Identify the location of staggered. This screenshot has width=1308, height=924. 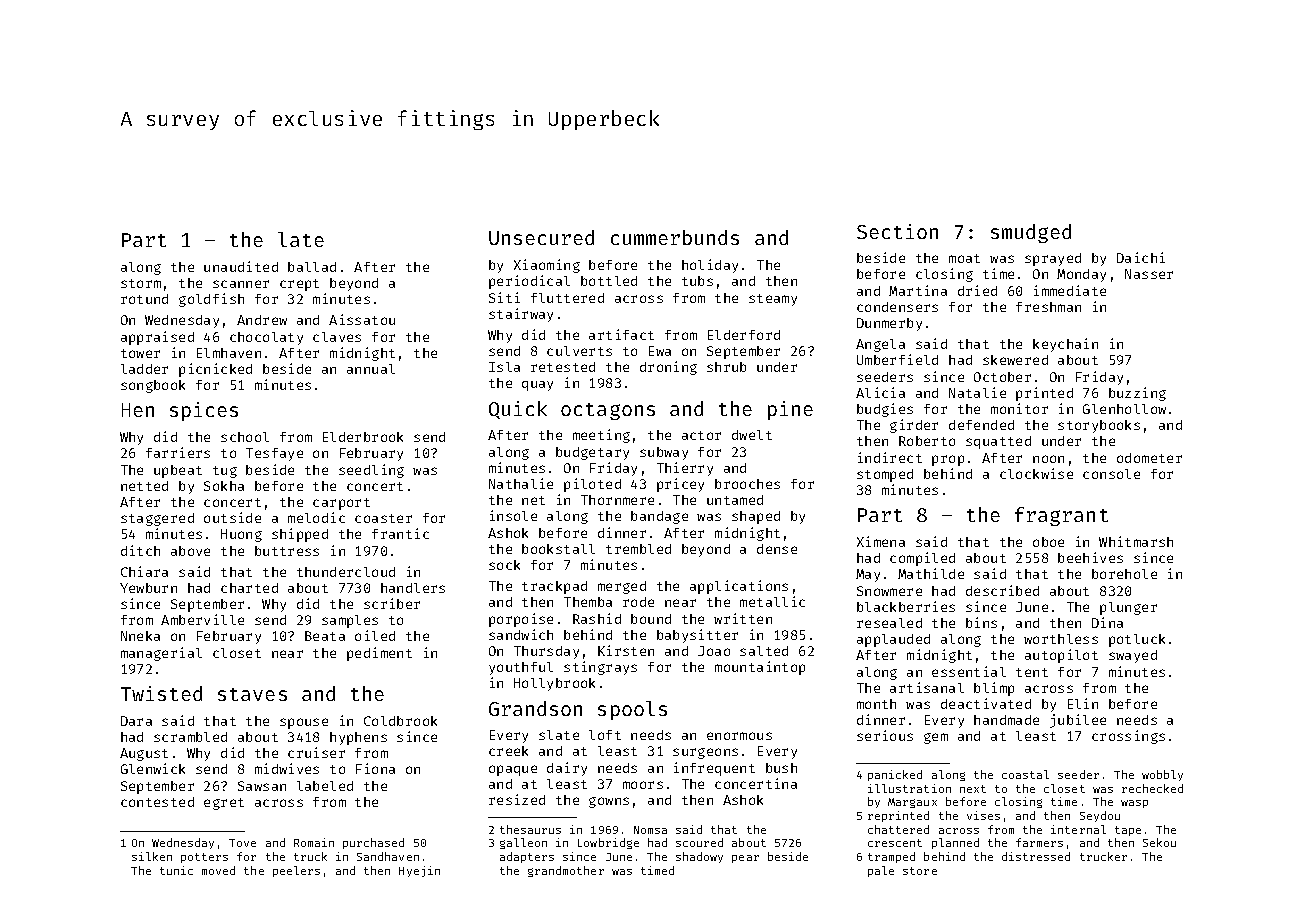
(157, 519).
